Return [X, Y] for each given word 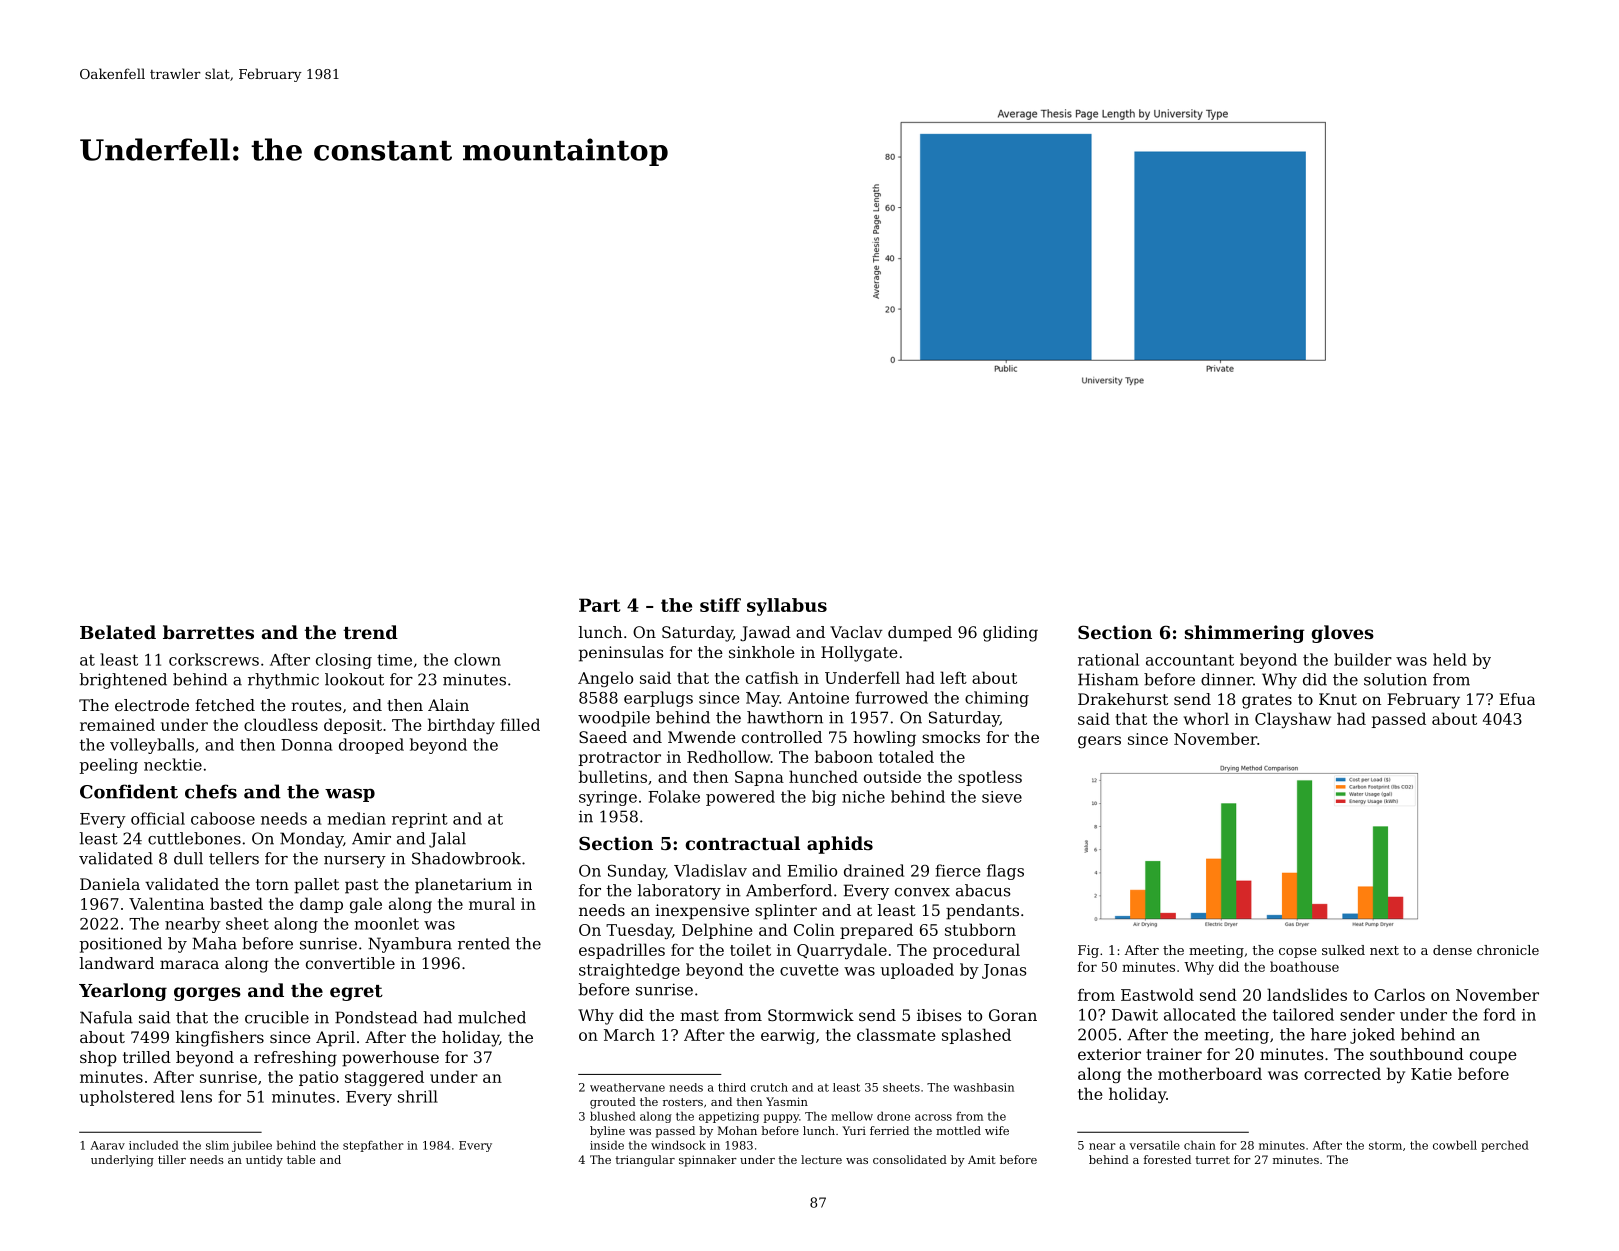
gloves [1343, 634]
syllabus [787, 607]
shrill [418, 1096]
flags [1005, 872]
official [158, 818]
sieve [1002, 797]
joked [1372, 1036]
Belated [118, 632]
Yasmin [787, 1101]
